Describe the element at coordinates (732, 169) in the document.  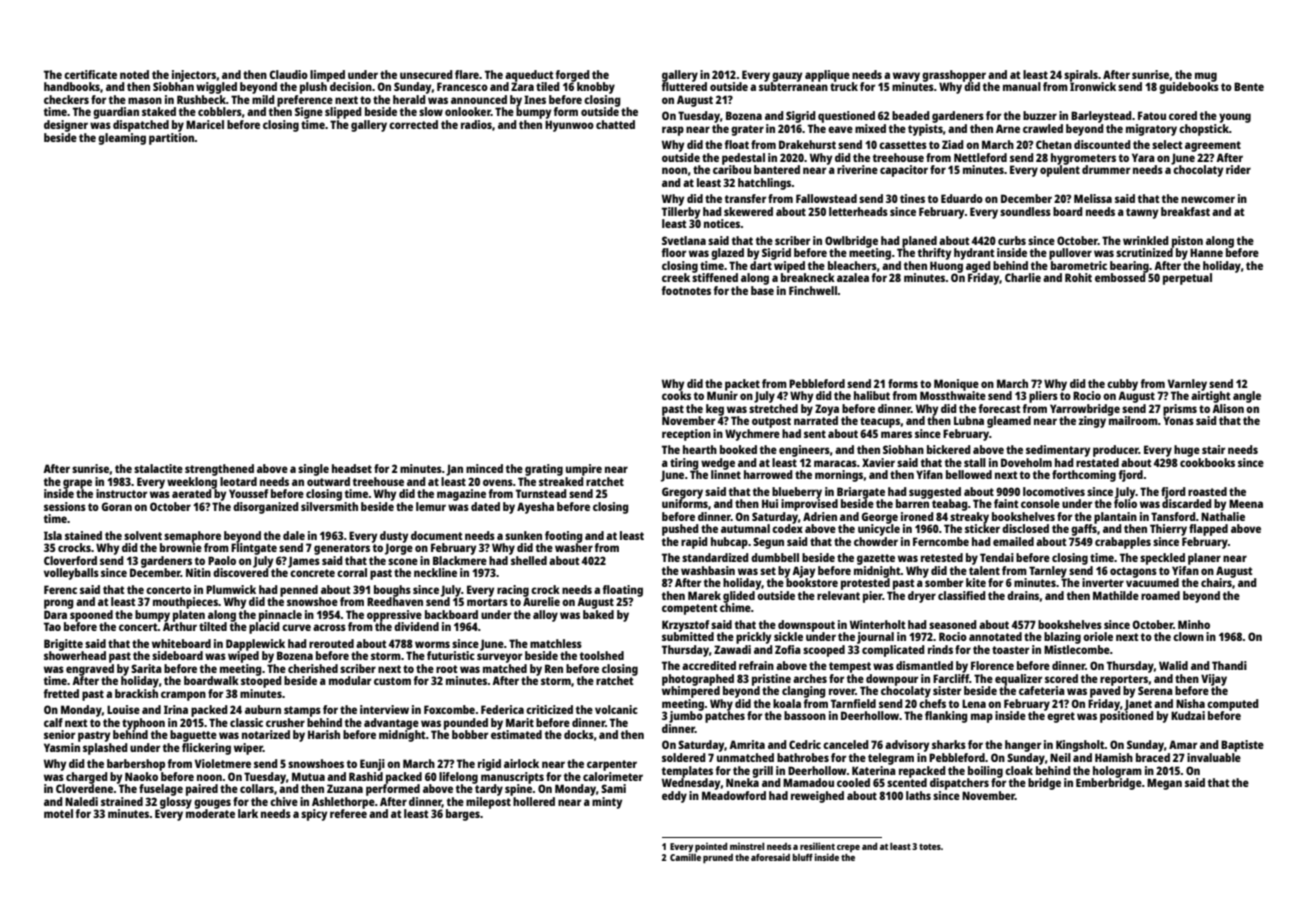
I see `caribou` at that location.
